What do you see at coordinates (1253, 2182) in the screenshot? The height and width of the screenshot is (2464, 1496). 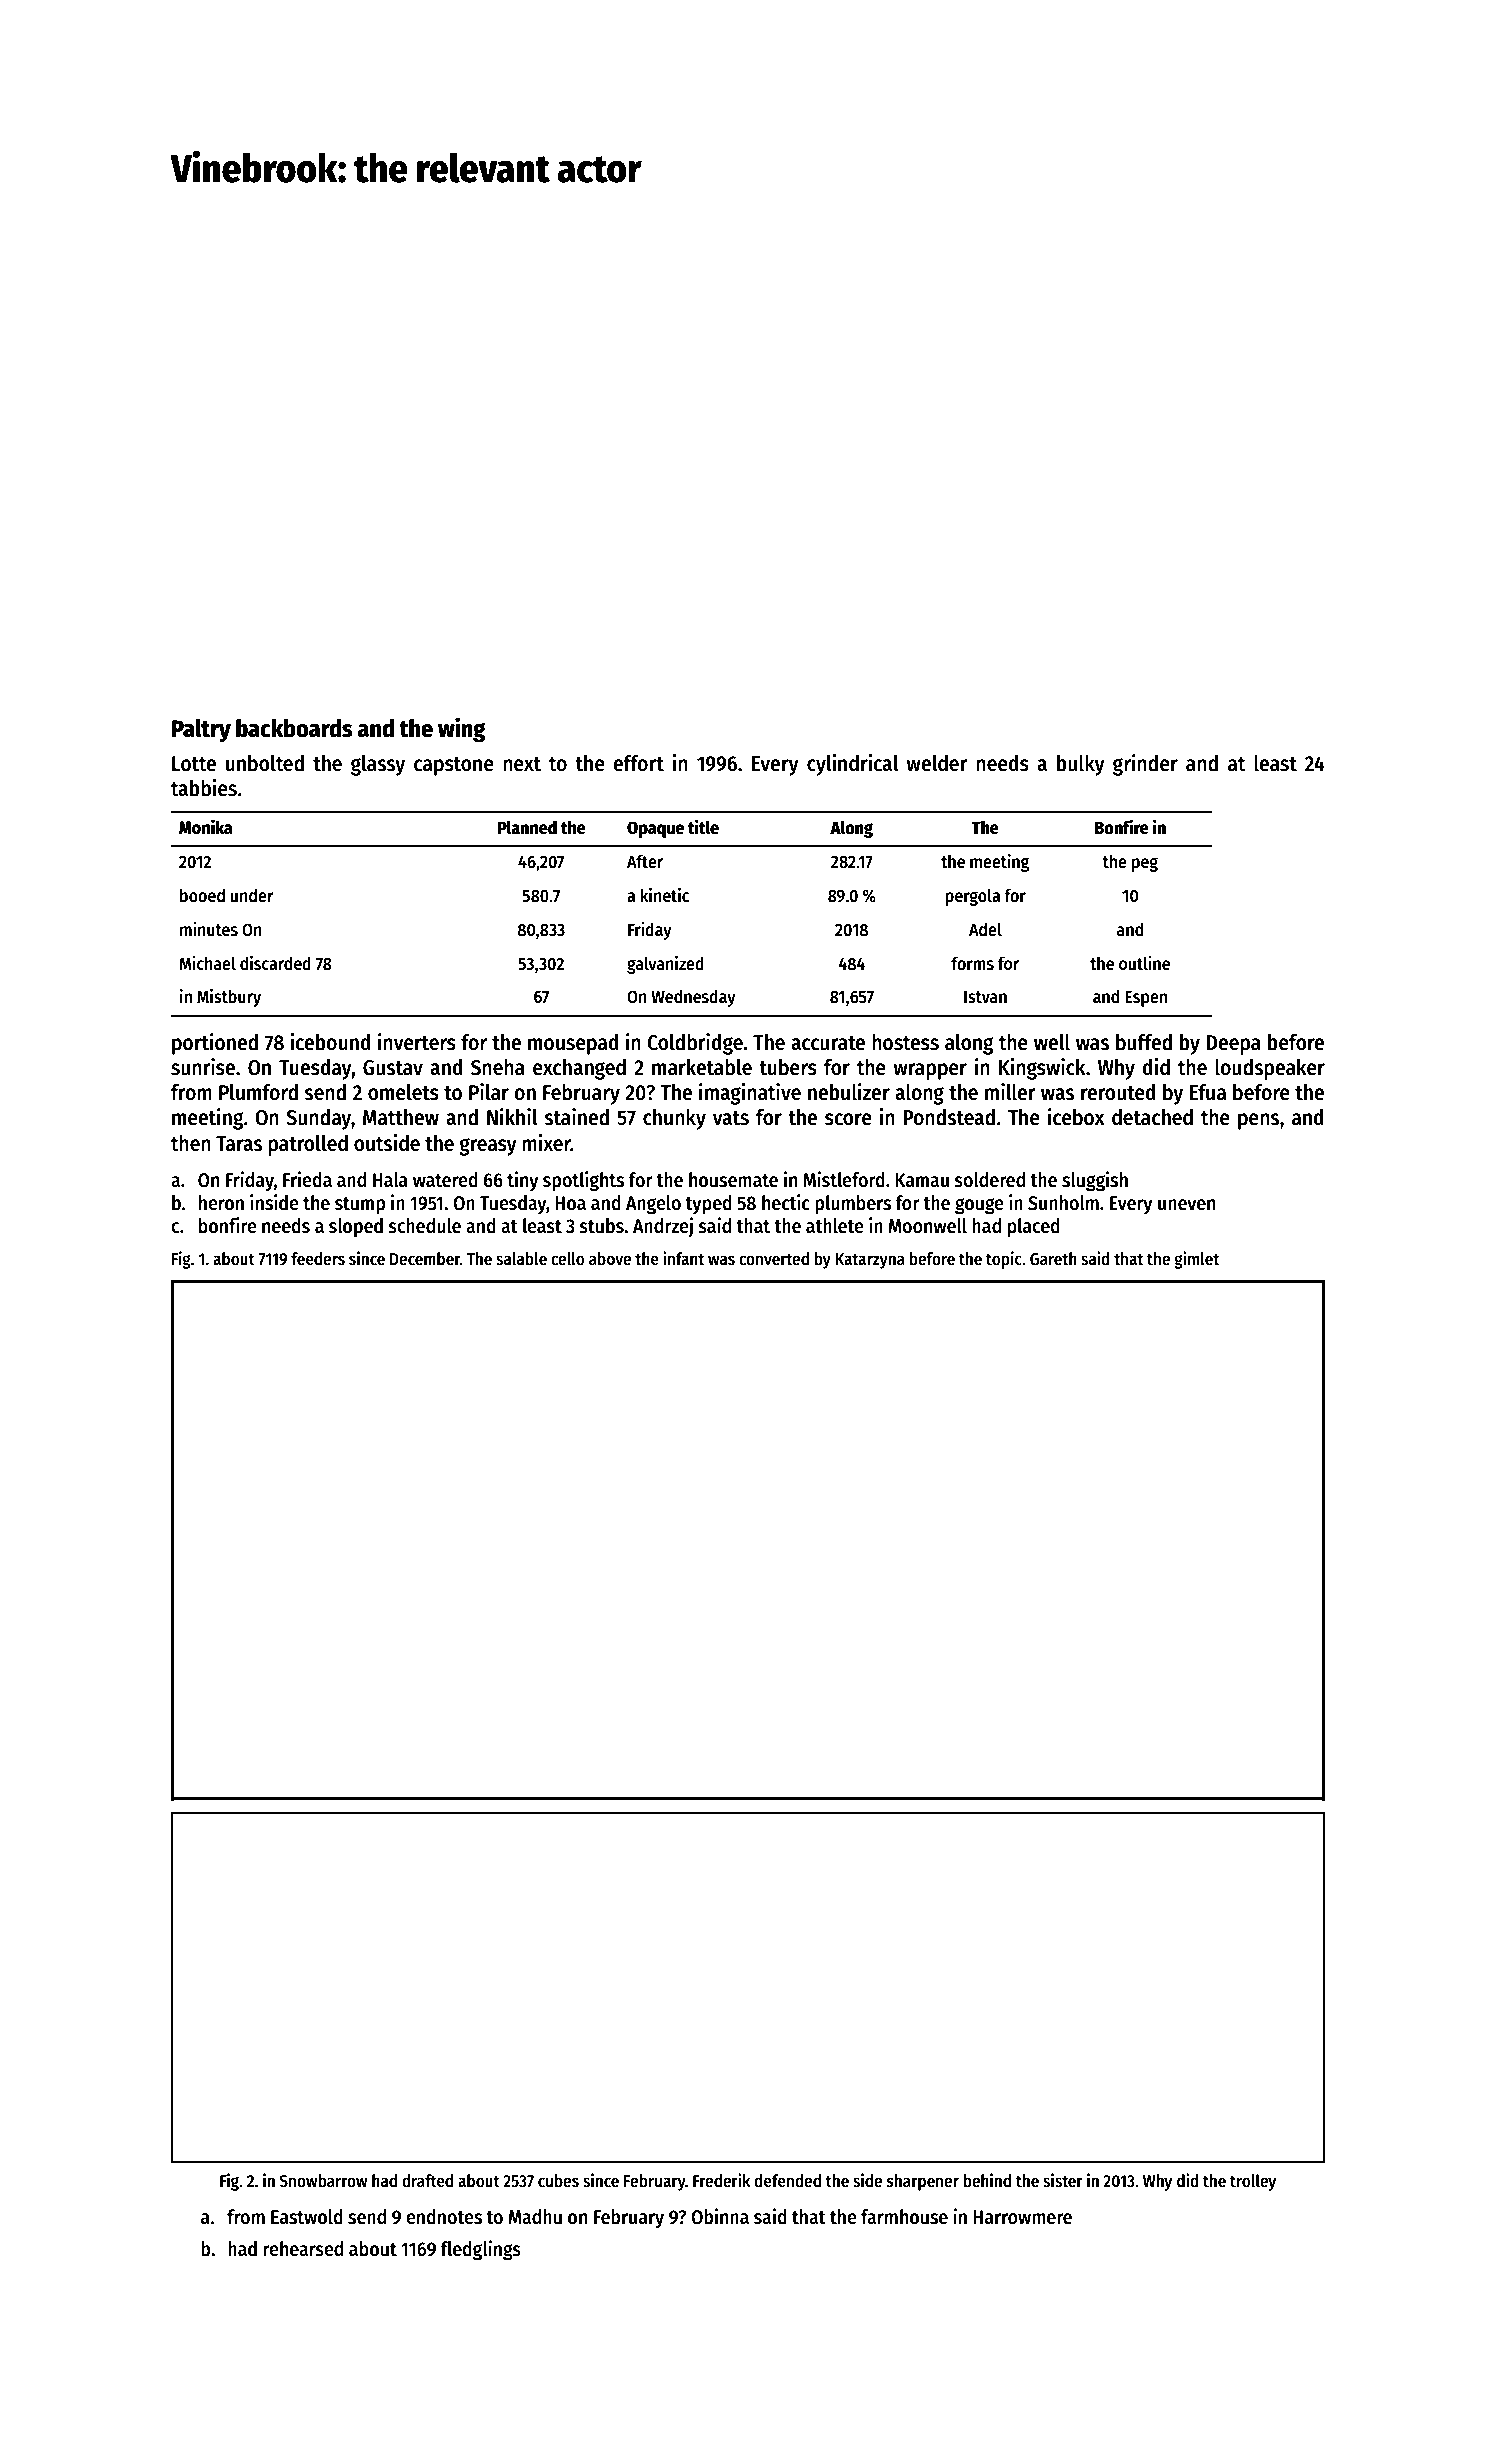 I see `trolley` at bounding box center [1253, 2182].
